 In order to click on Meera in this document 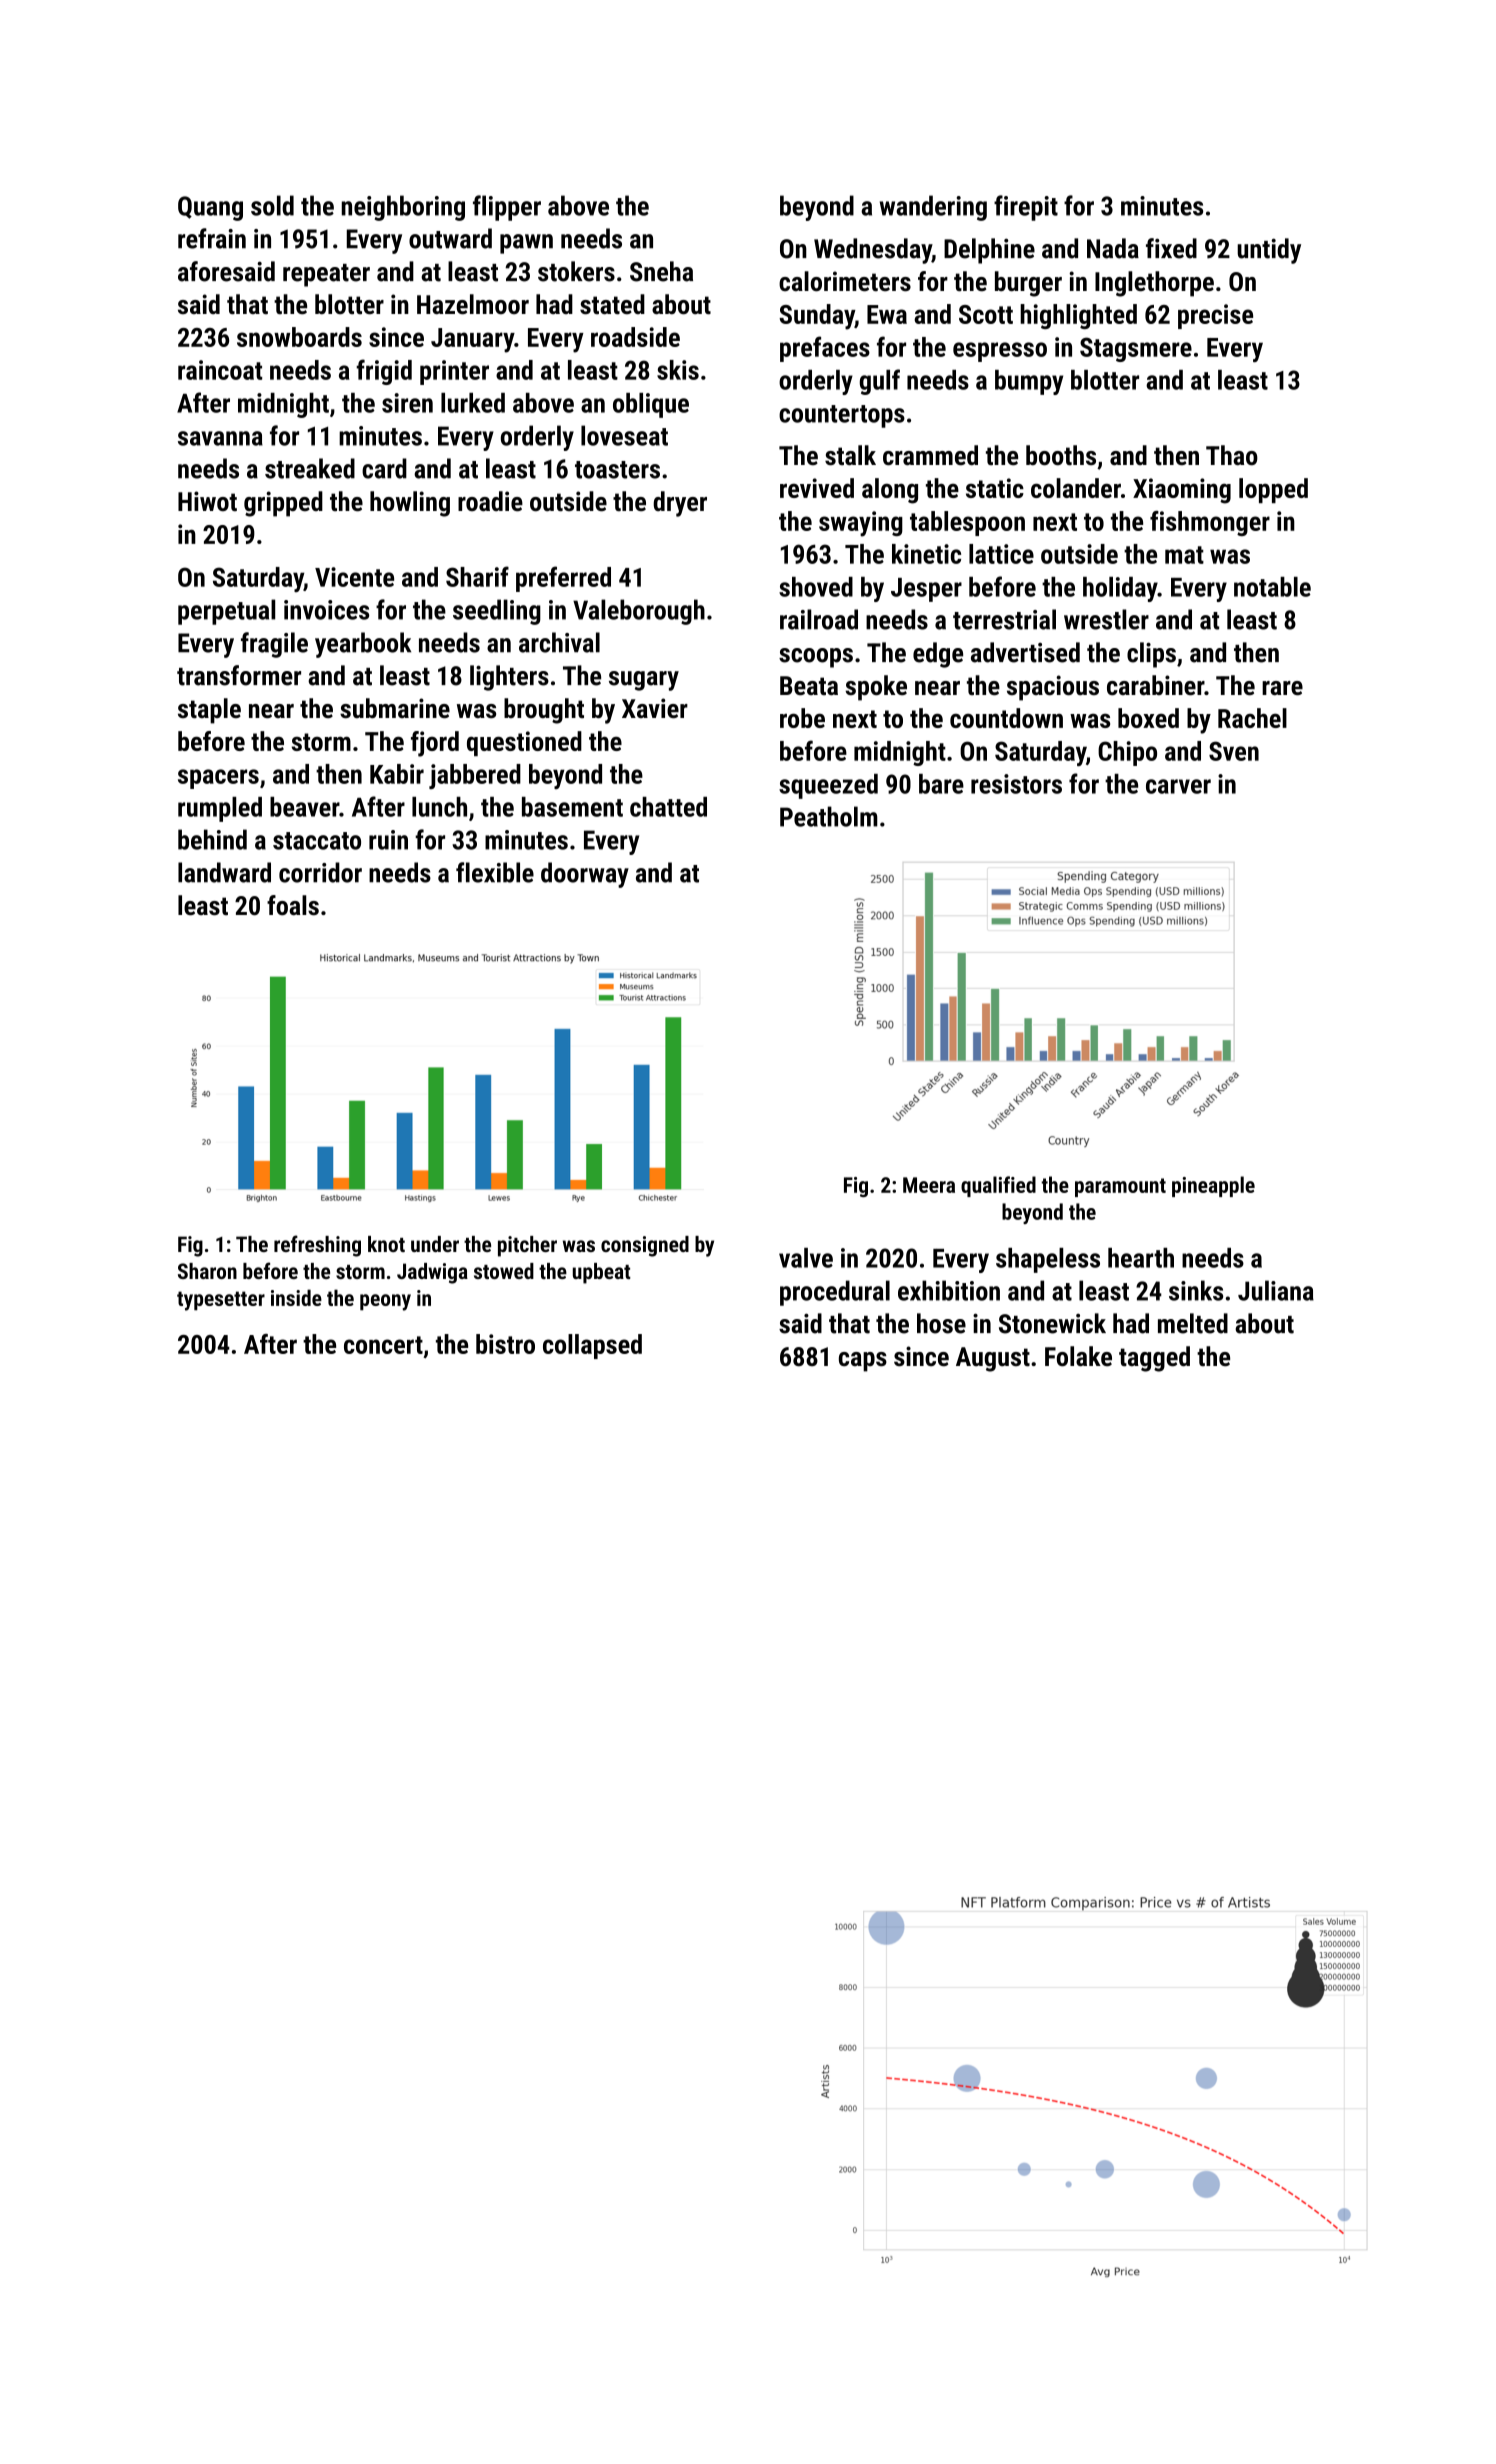, I will do `click(929, 1185)`.
